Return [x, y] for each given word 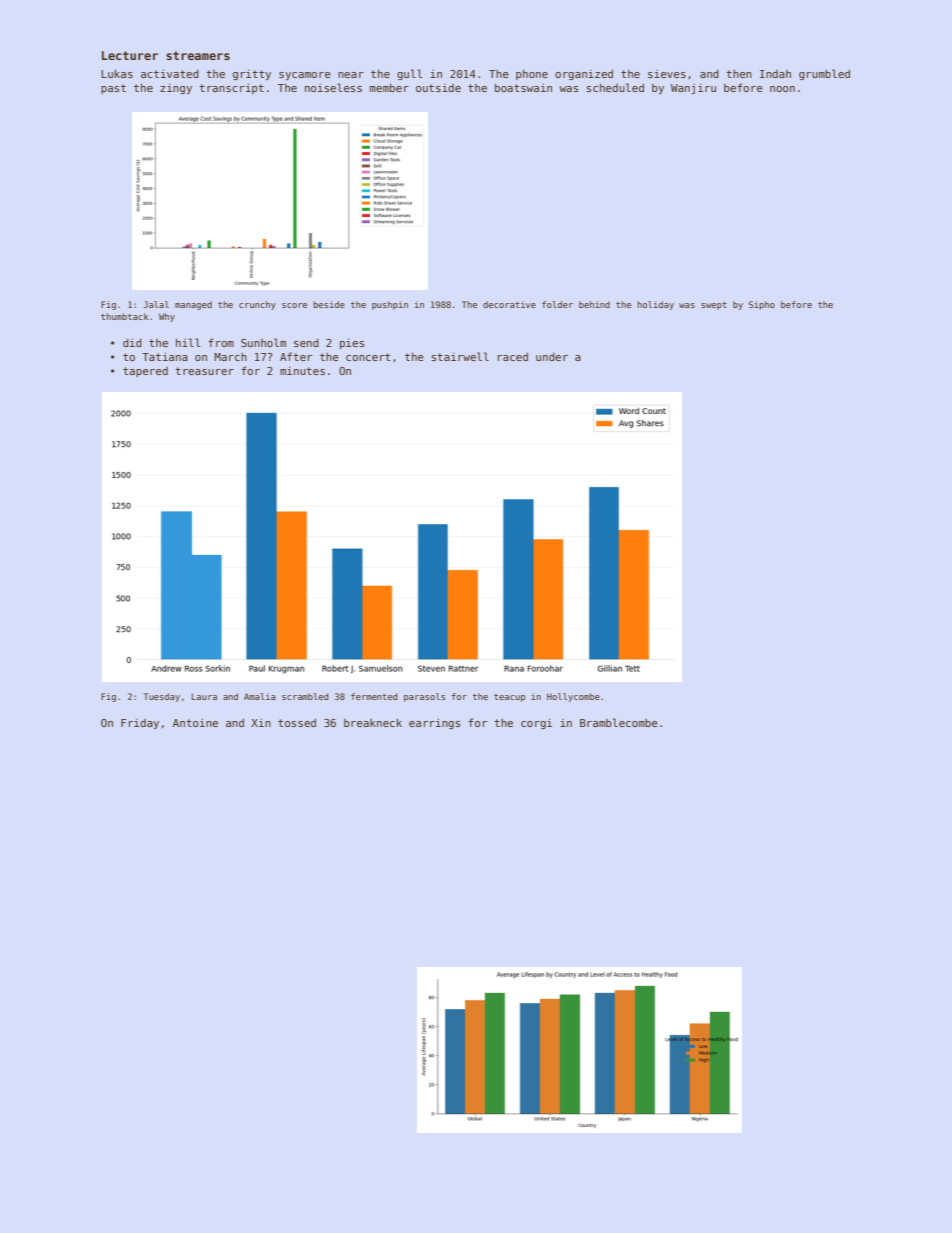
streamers [198, 55]
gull [409, 74]
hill [188, 342]
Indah [775, 74]
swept [714, 306]
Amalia [260, 696]
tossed [297, 722]
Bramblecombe [619, 722]
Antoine [195, 722]
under [552, 356]
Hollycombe [573, 697]
